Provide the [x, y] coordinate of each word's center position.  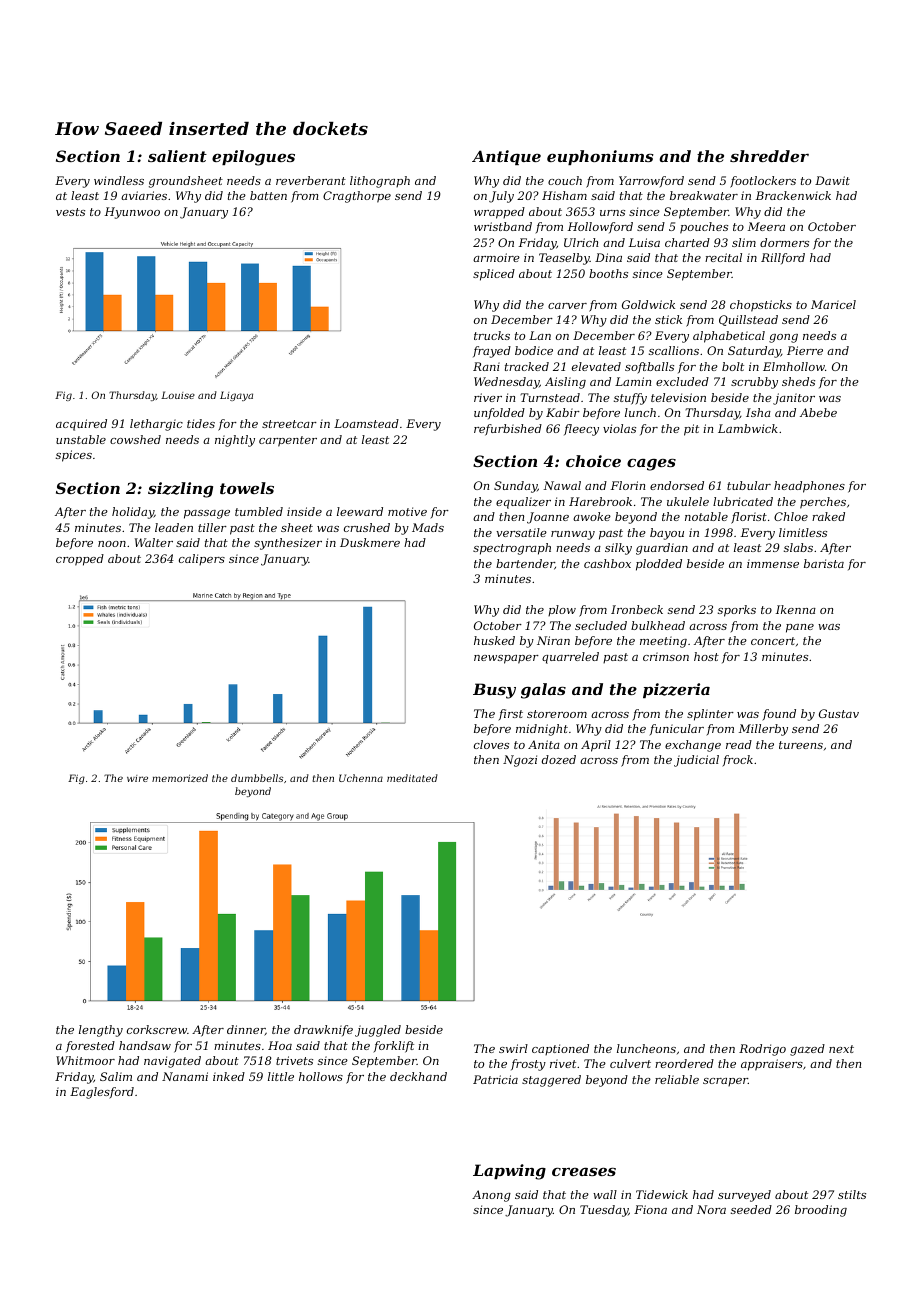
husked [494, 640]
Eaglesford [102, 1093]
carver [567, 306]
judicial [696, 761]
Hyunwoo [132, 213]
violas [619, 428]
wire [137, 778]
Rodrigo [762, 1050]
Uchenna [361, 778]
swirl [513, 1048]
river [488, 397]
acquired [81, 425]
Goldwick [648, 304]
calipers [202, 559]
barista [824, 563]
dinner [246, 1030]
